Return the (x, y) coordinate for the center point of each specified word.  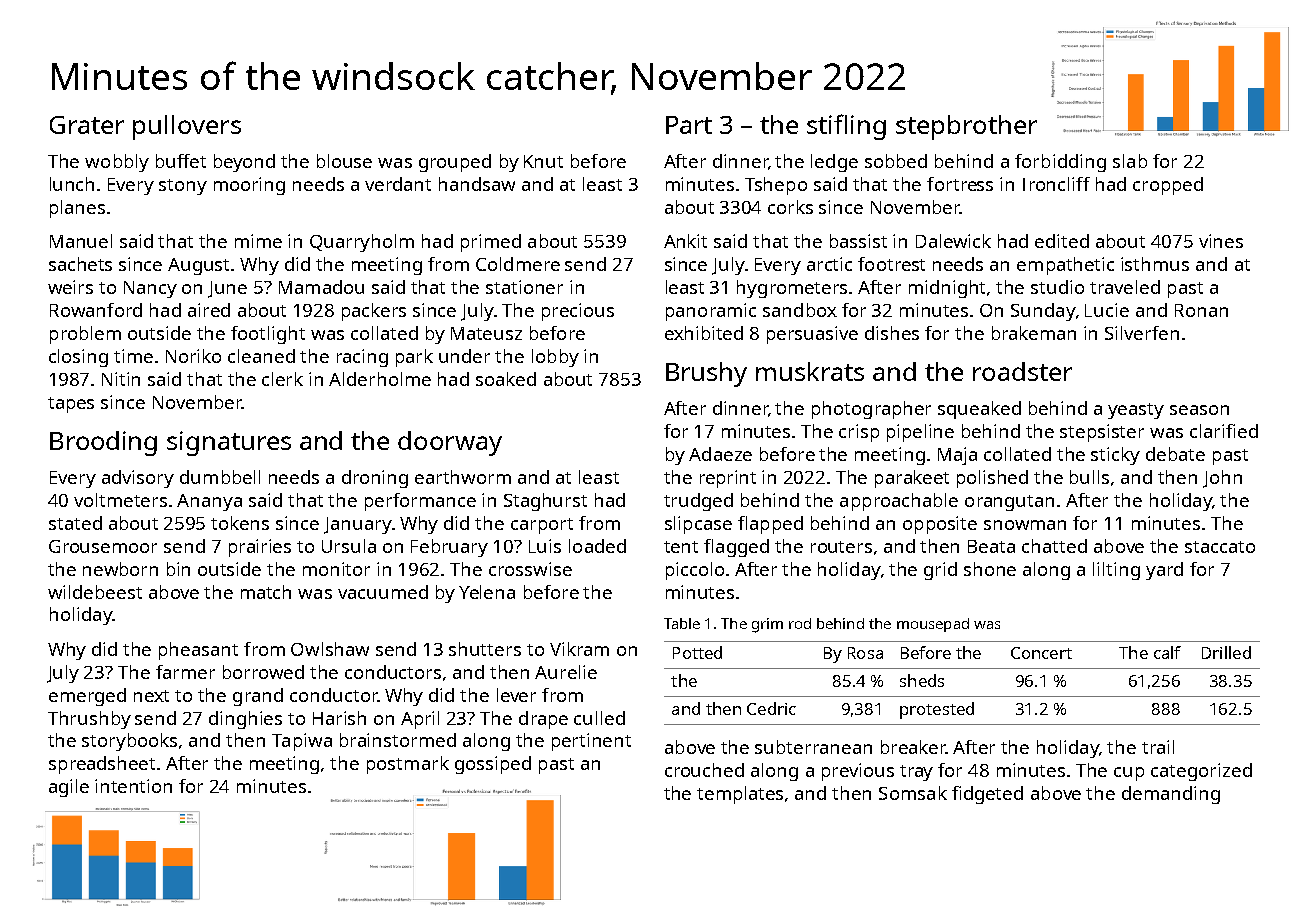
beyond (244, 163)
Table (682, 623)
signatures (229, 443)
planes (77, 209)
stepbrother (966, 127)
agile (69, 788)
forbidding (1060, 163)
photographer (871, 410)
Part (689, 125)
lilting (1116, 571)
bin (178, 569)
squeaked (979, 410)
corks (790, 207)
